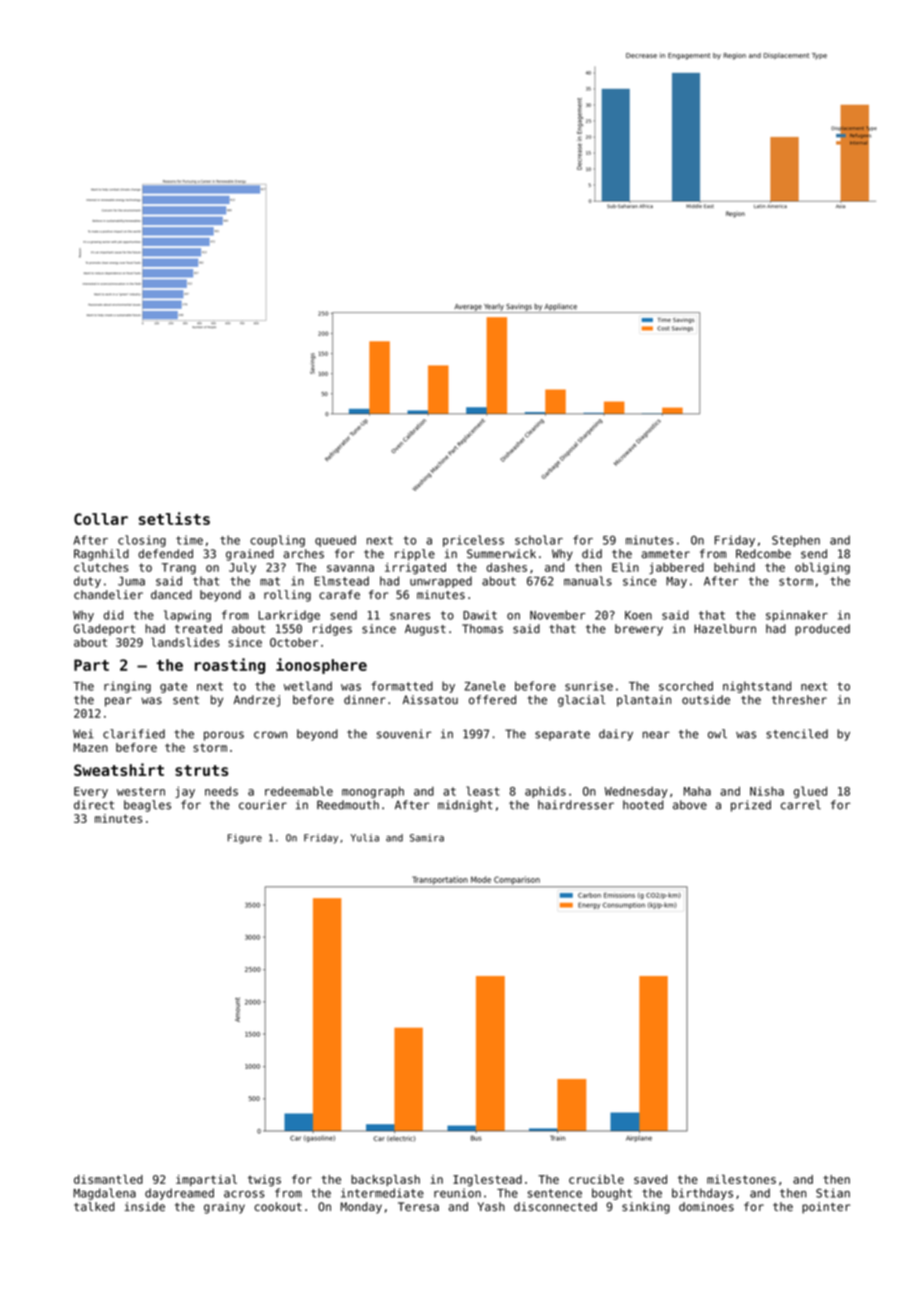 The height and width of the screenshot is (1308, 924). Describe the element at coordinates (108, 1179) in the screenshot. I see `dismantled` at that location.
